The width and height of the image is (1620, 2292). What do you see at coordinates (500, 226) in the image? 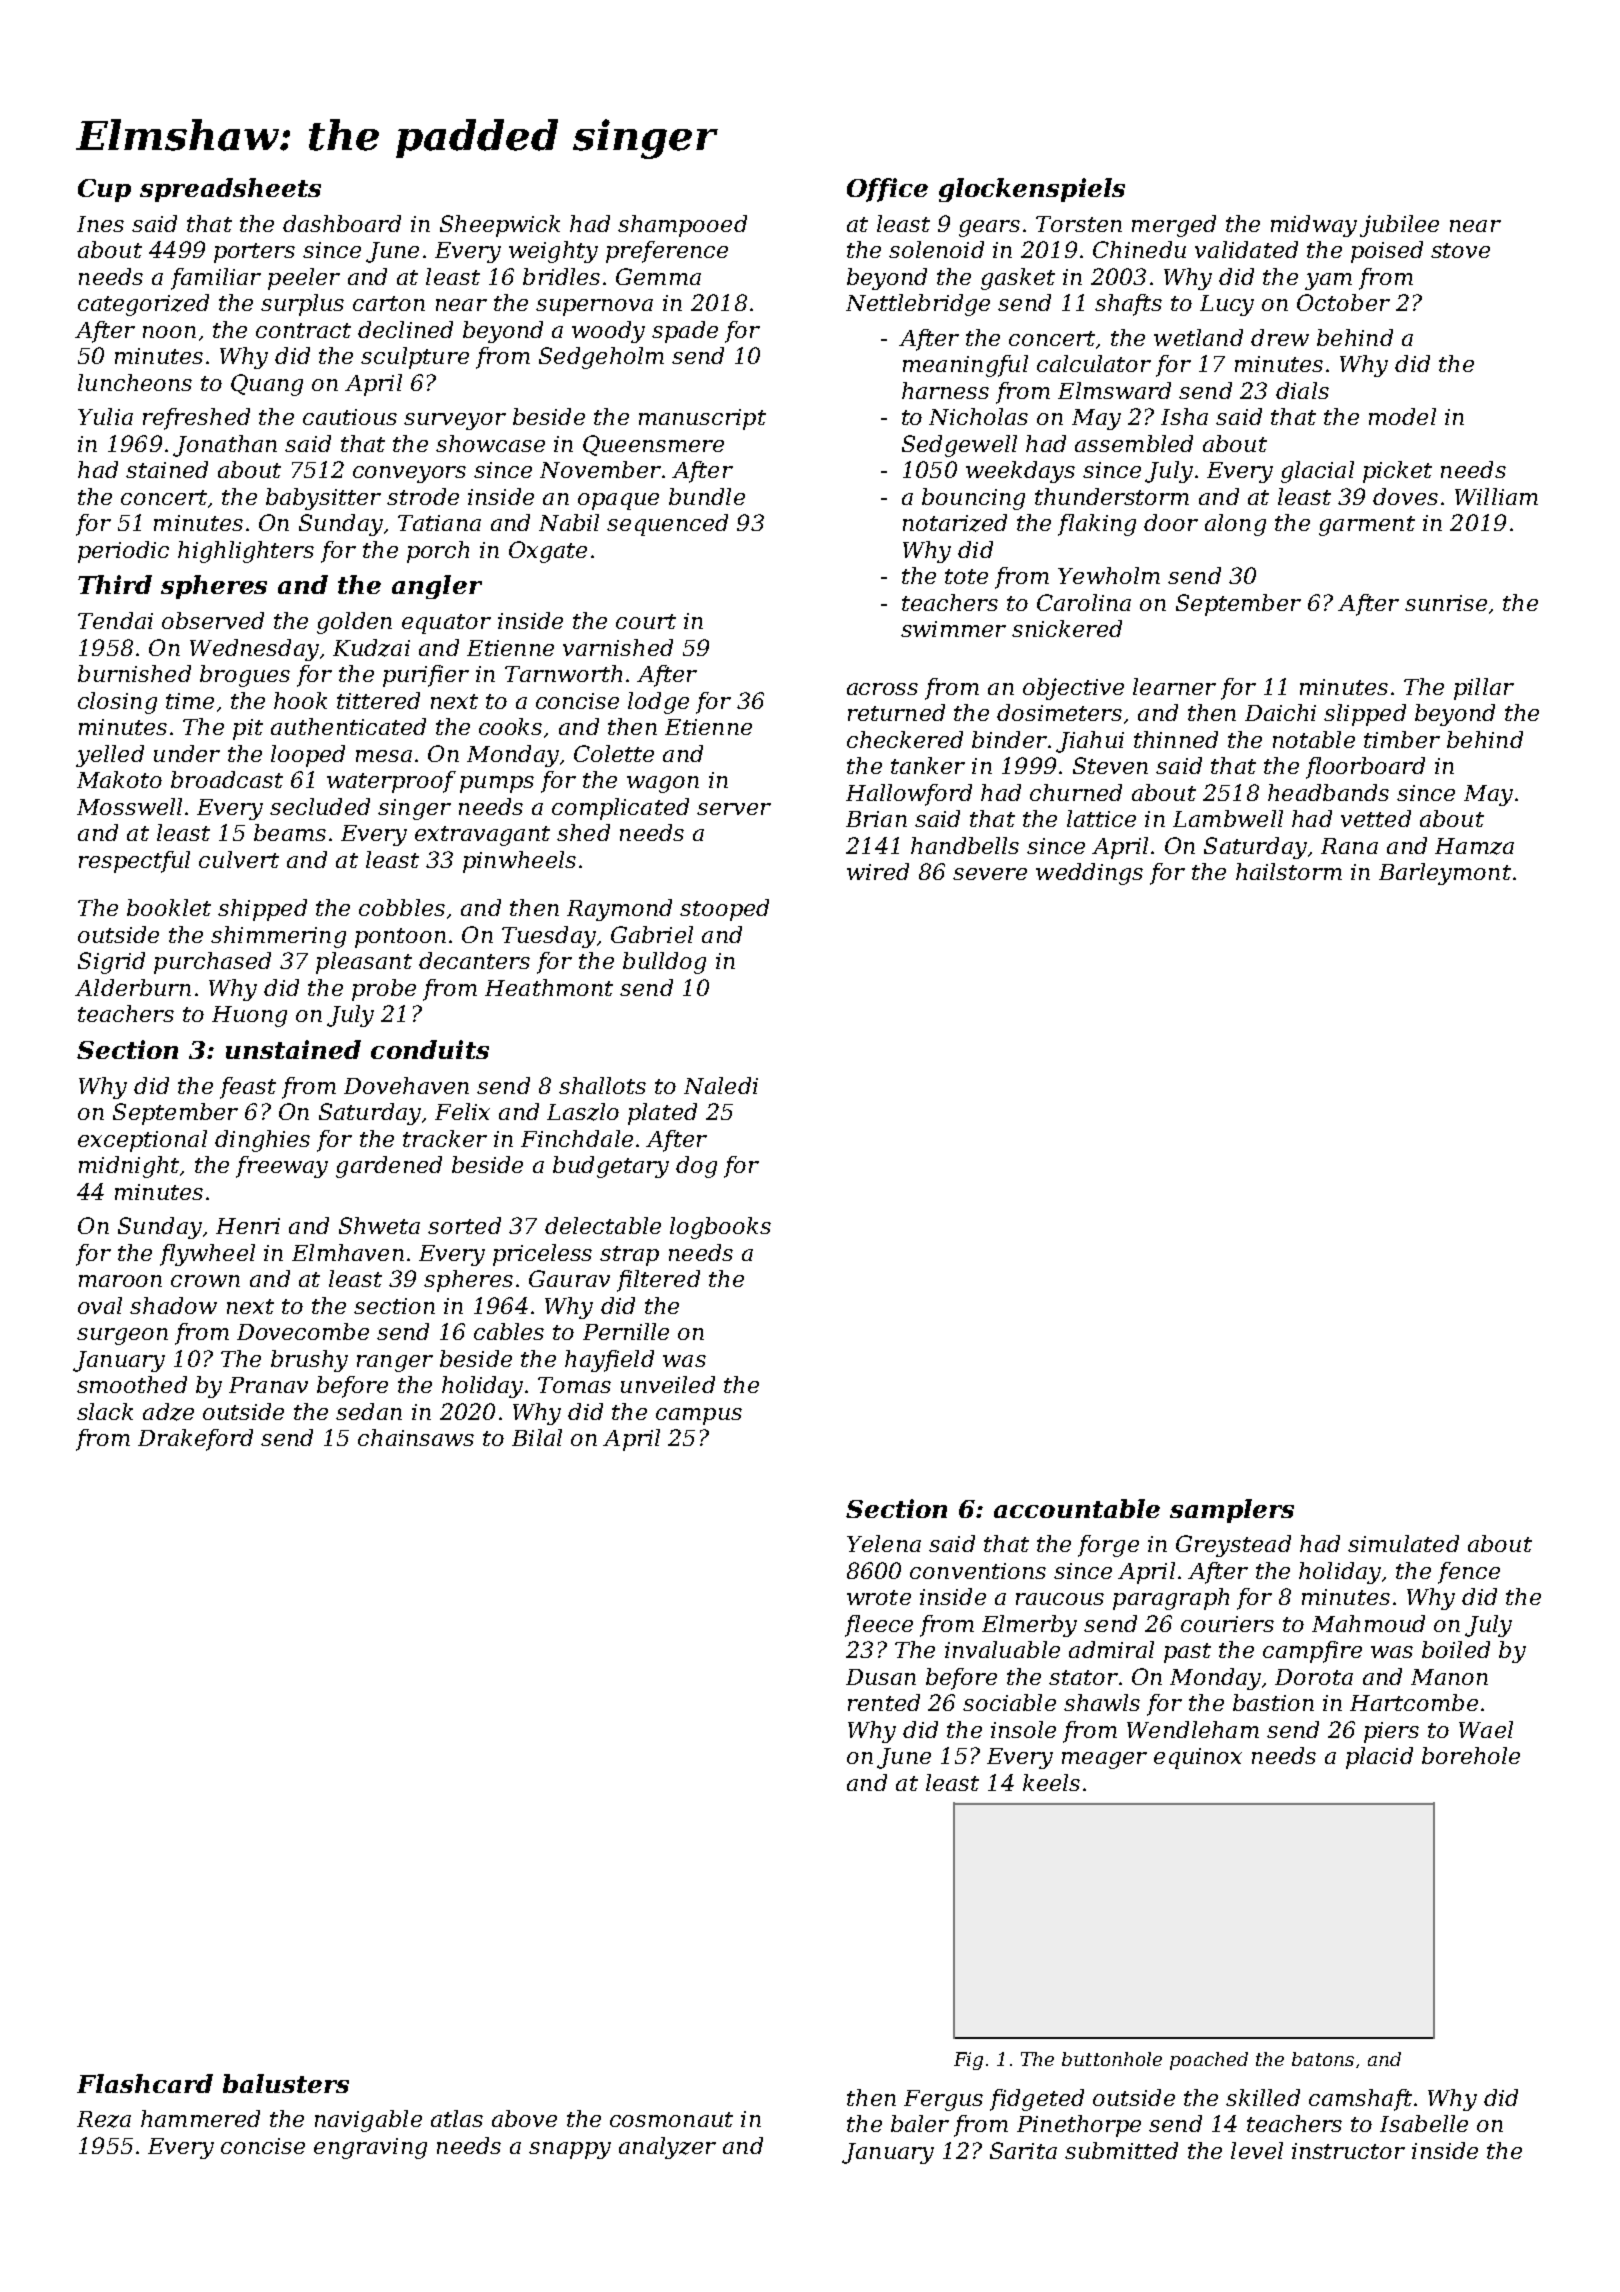
I see `Sheepwick` at bounding box center [500, 226].
